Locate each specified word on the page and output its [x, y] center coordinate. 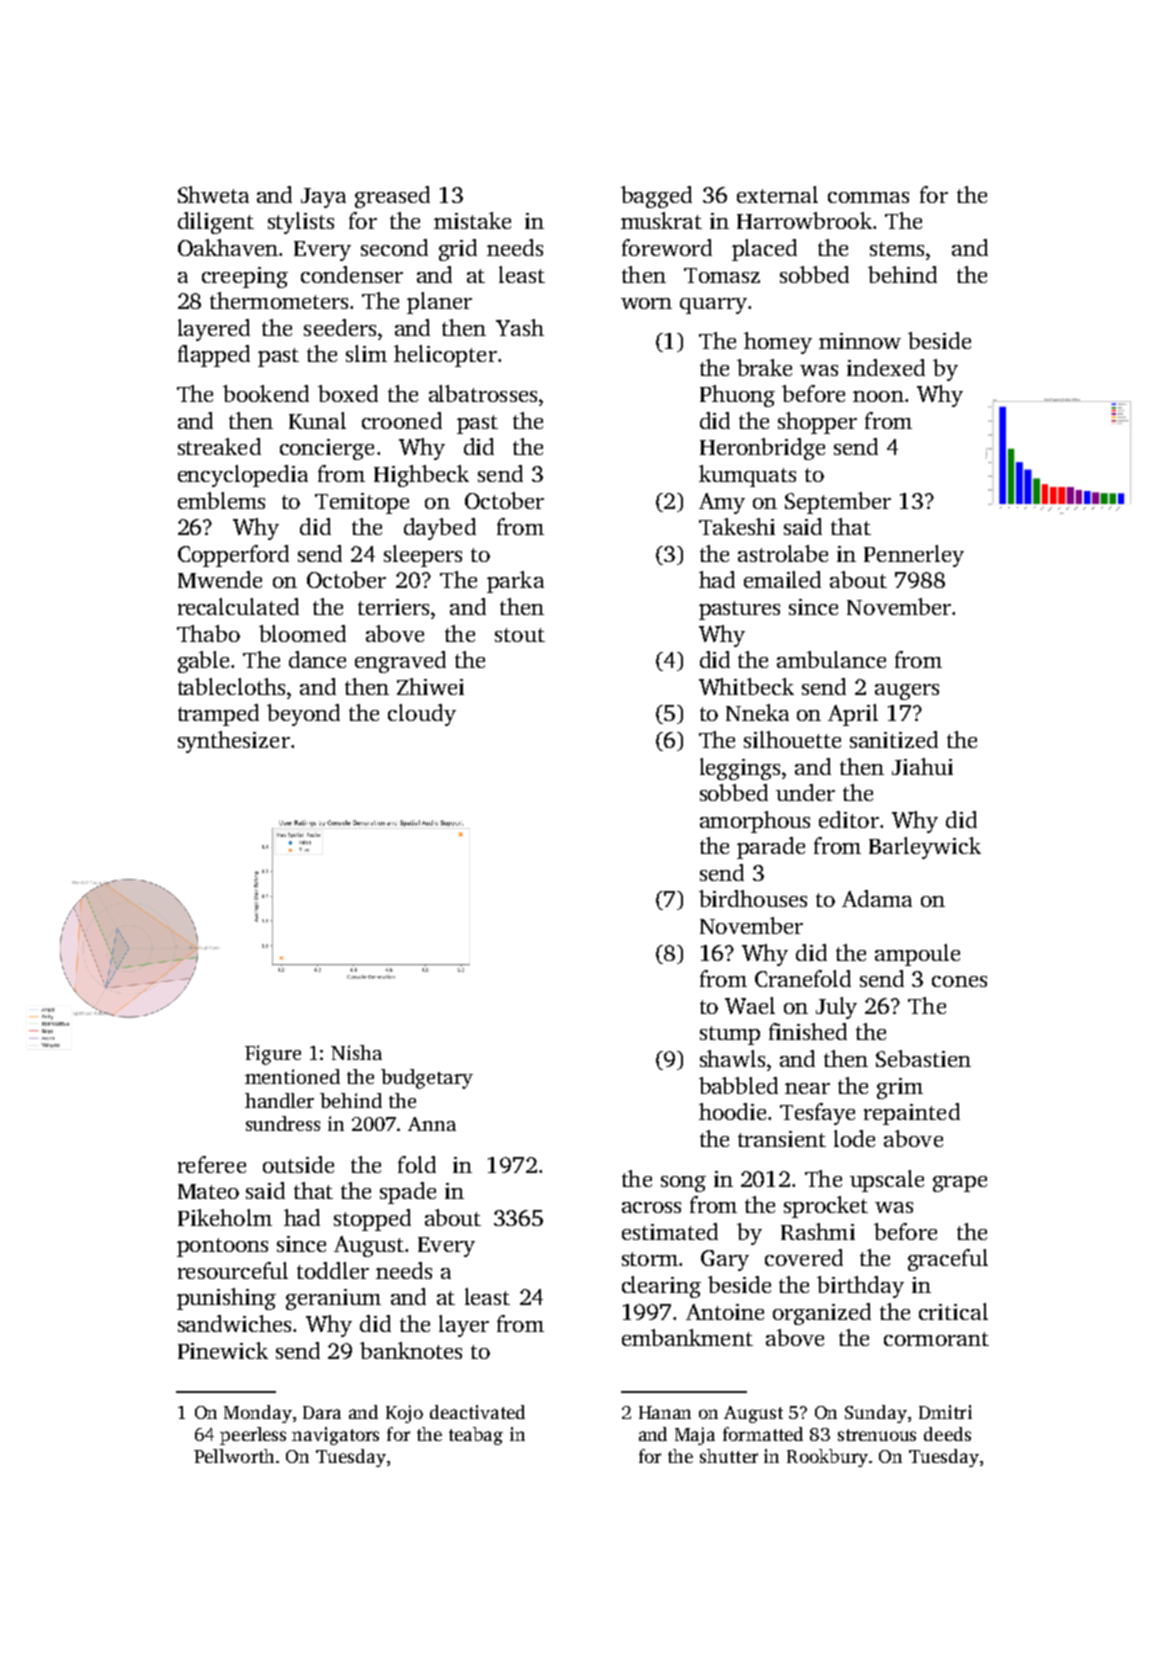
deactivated [477, 1412]
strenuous [877, 1435]
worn [646, 303]
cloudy [422, 715]
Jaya [323, 198]
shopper [817, 423]
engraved [400, 662]
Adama [877, 898]
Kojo [404, 1414]
